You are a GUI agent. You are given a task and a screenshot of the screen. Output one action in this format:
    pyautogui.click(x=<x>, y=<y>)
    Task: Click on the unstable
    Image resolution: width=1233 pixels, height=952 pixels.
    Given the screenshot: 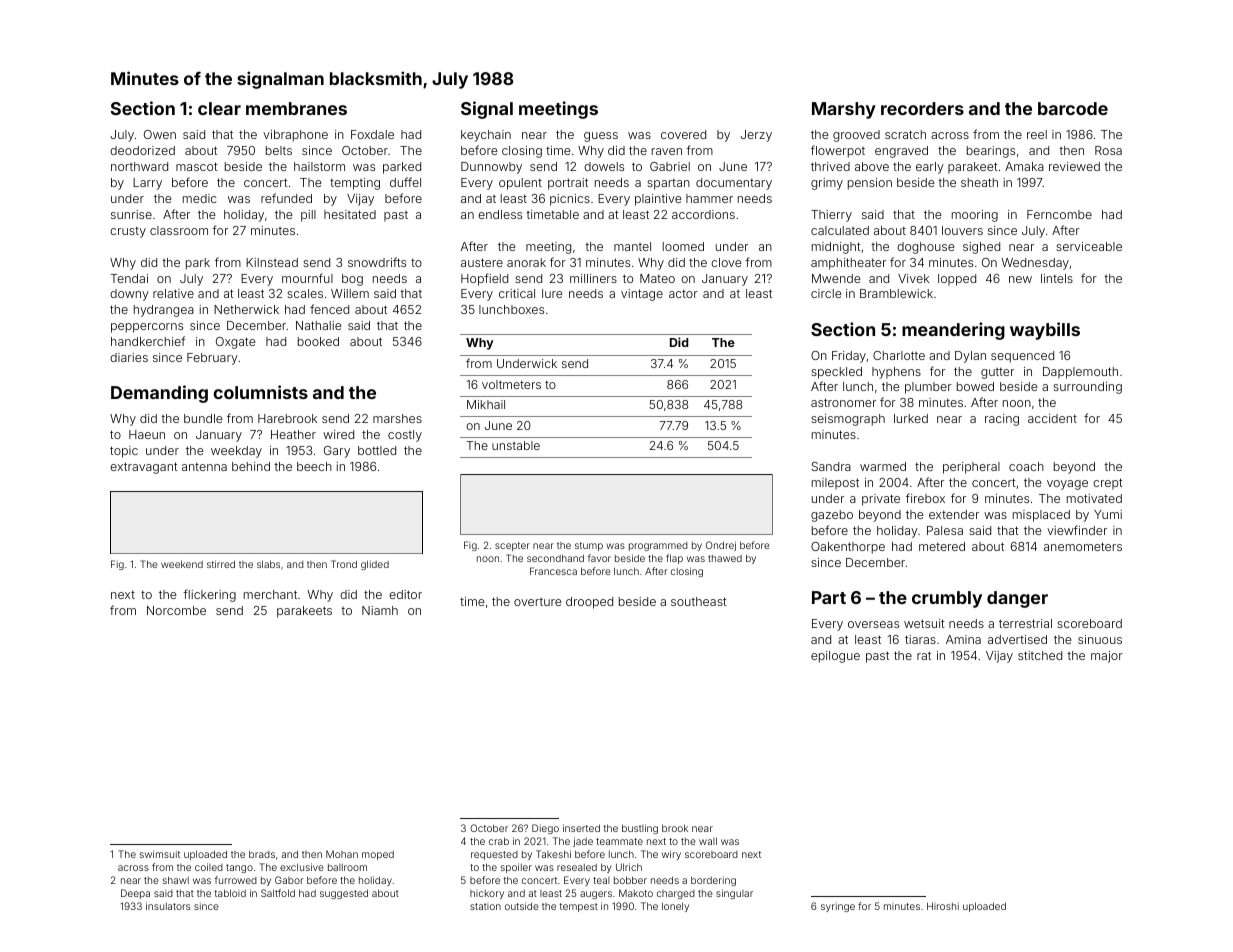 What is the action you would take?
    pyautogui.click(x=516, y=445)
